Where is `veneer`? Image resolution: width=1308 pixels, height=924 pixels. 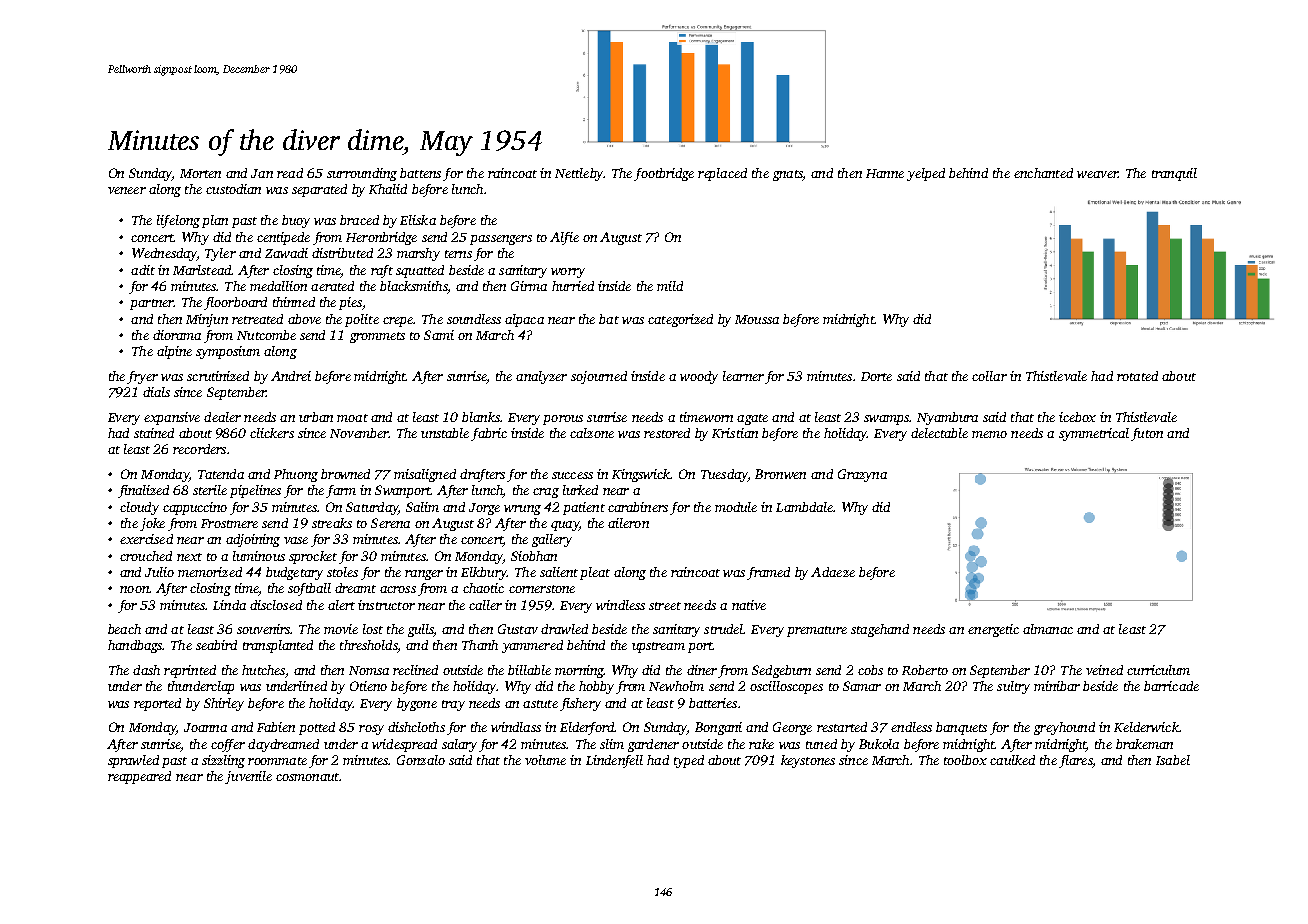
veneer is located at coordinates (127, 190).
